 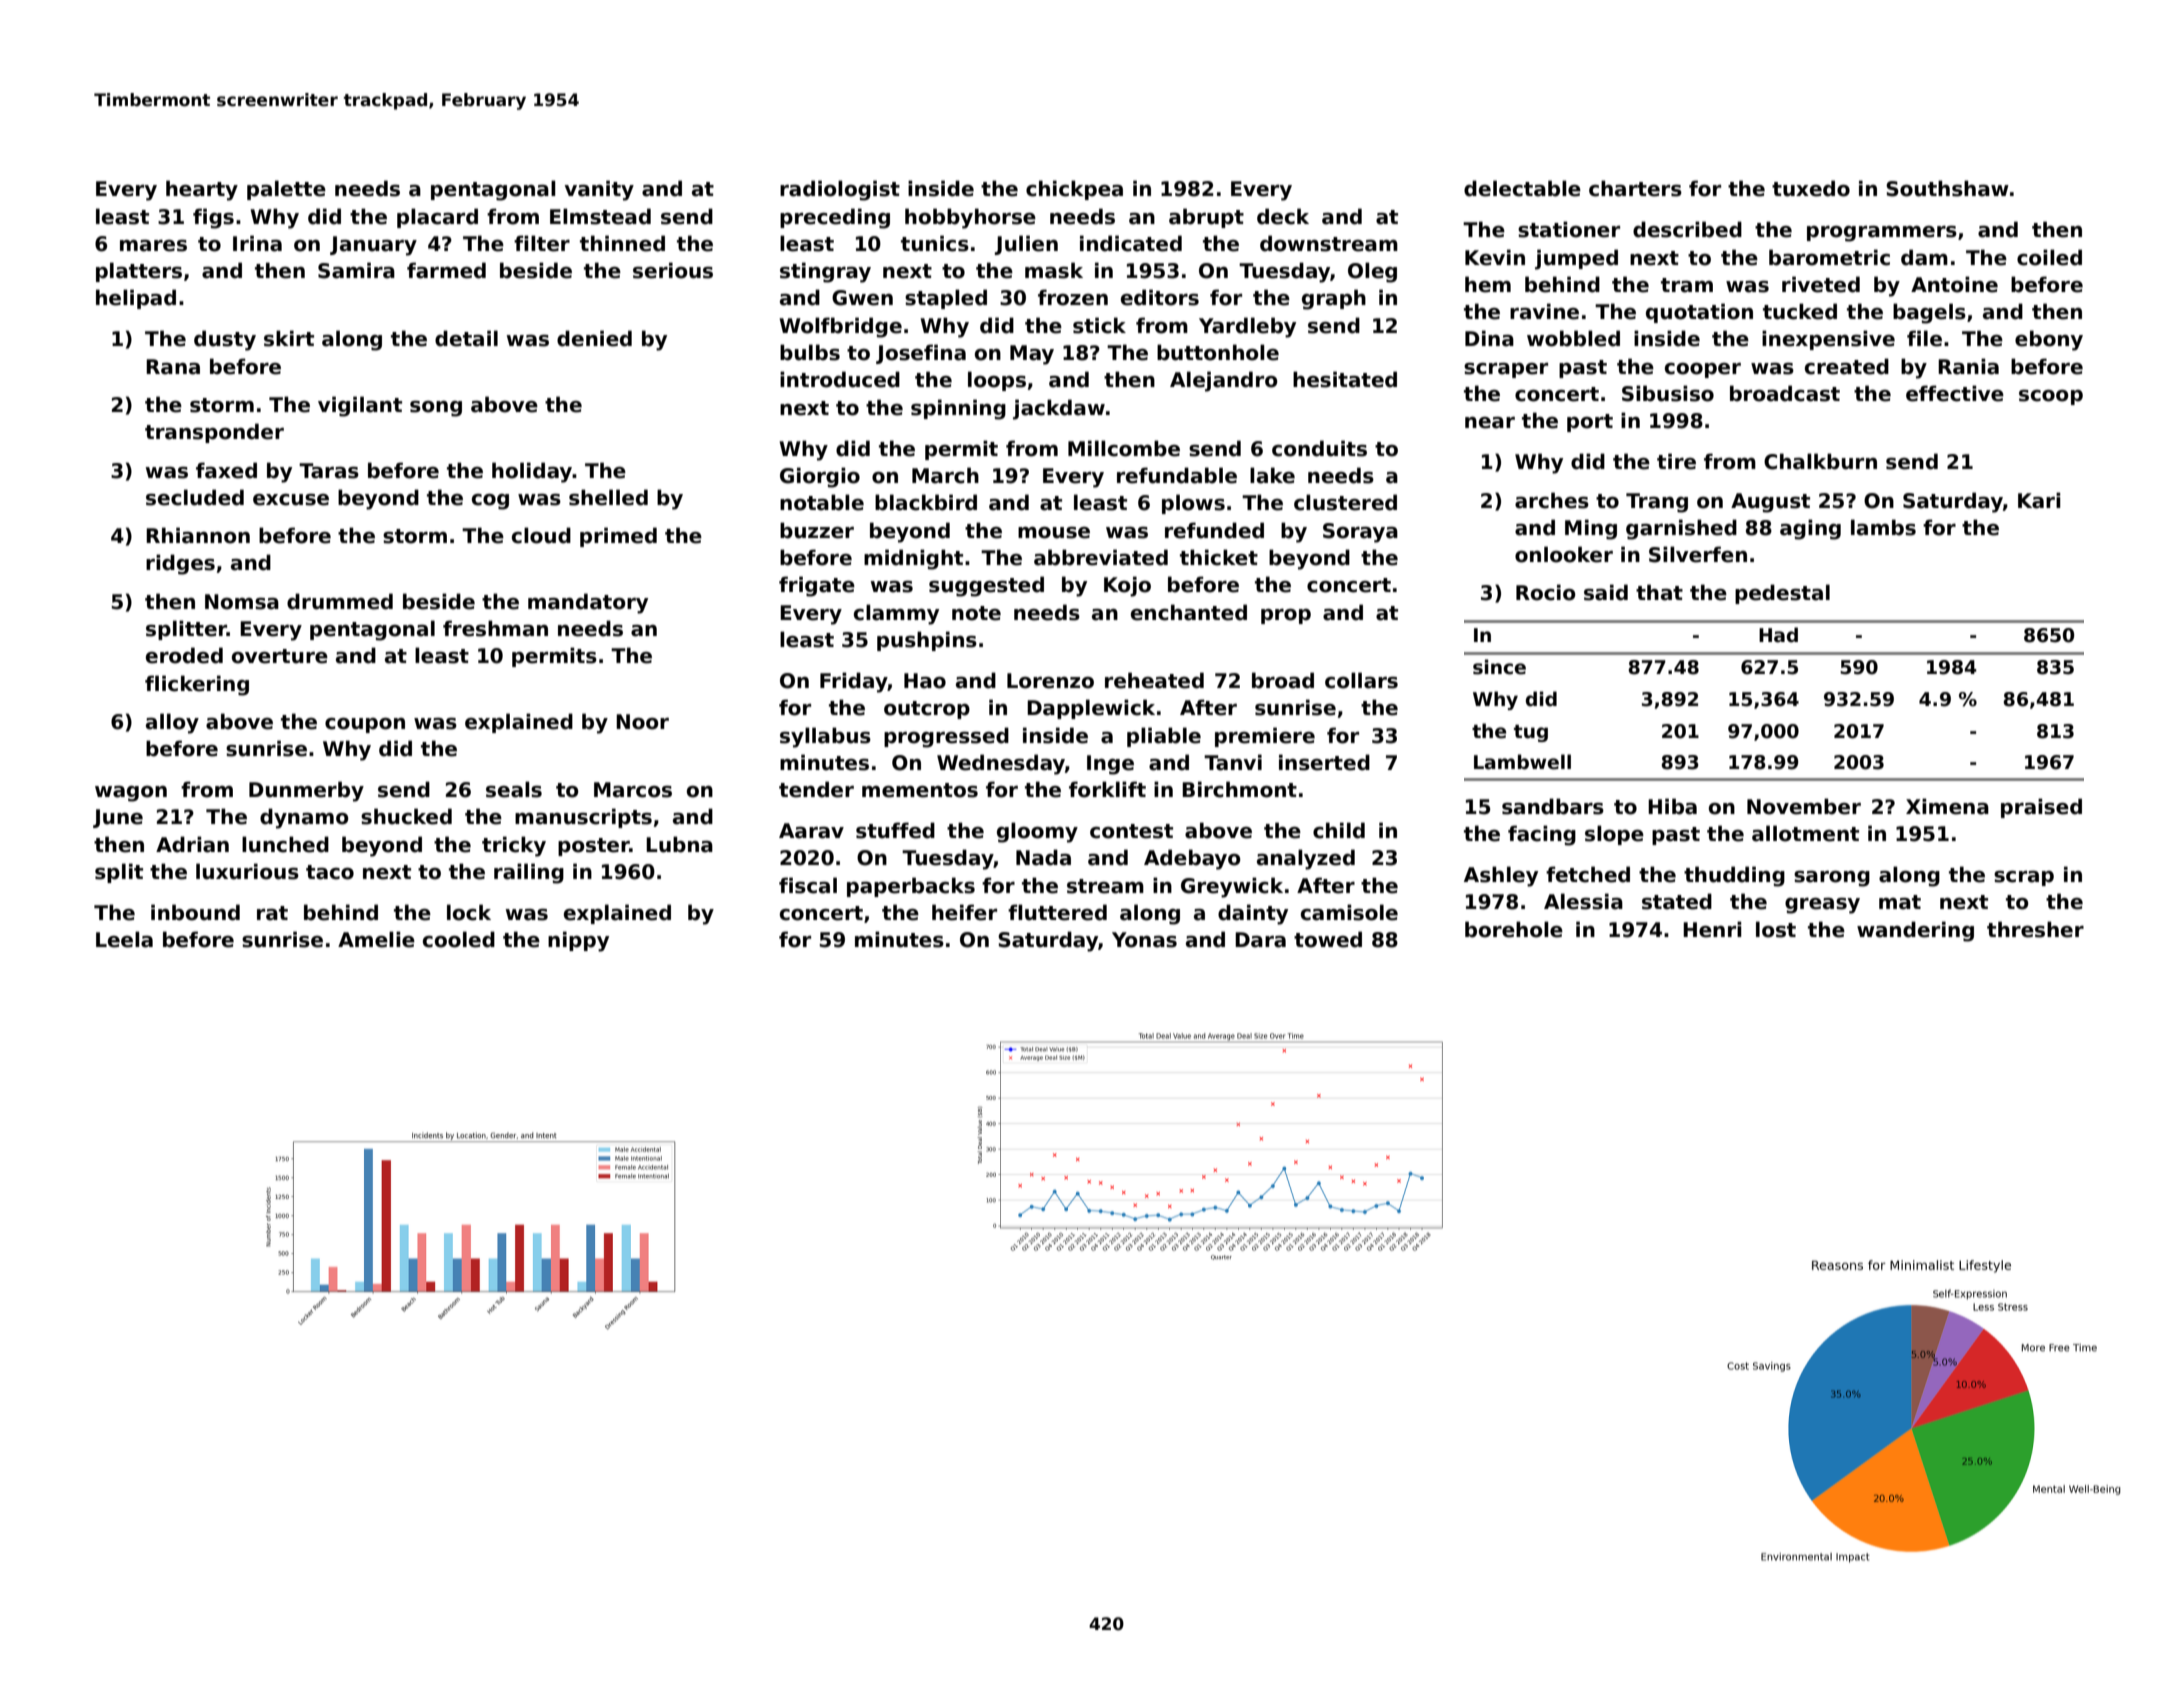 What do you see at coordinates (198, 535) in the screenshot?
I see `Rhiannon` at bounding box center [198, 535].
